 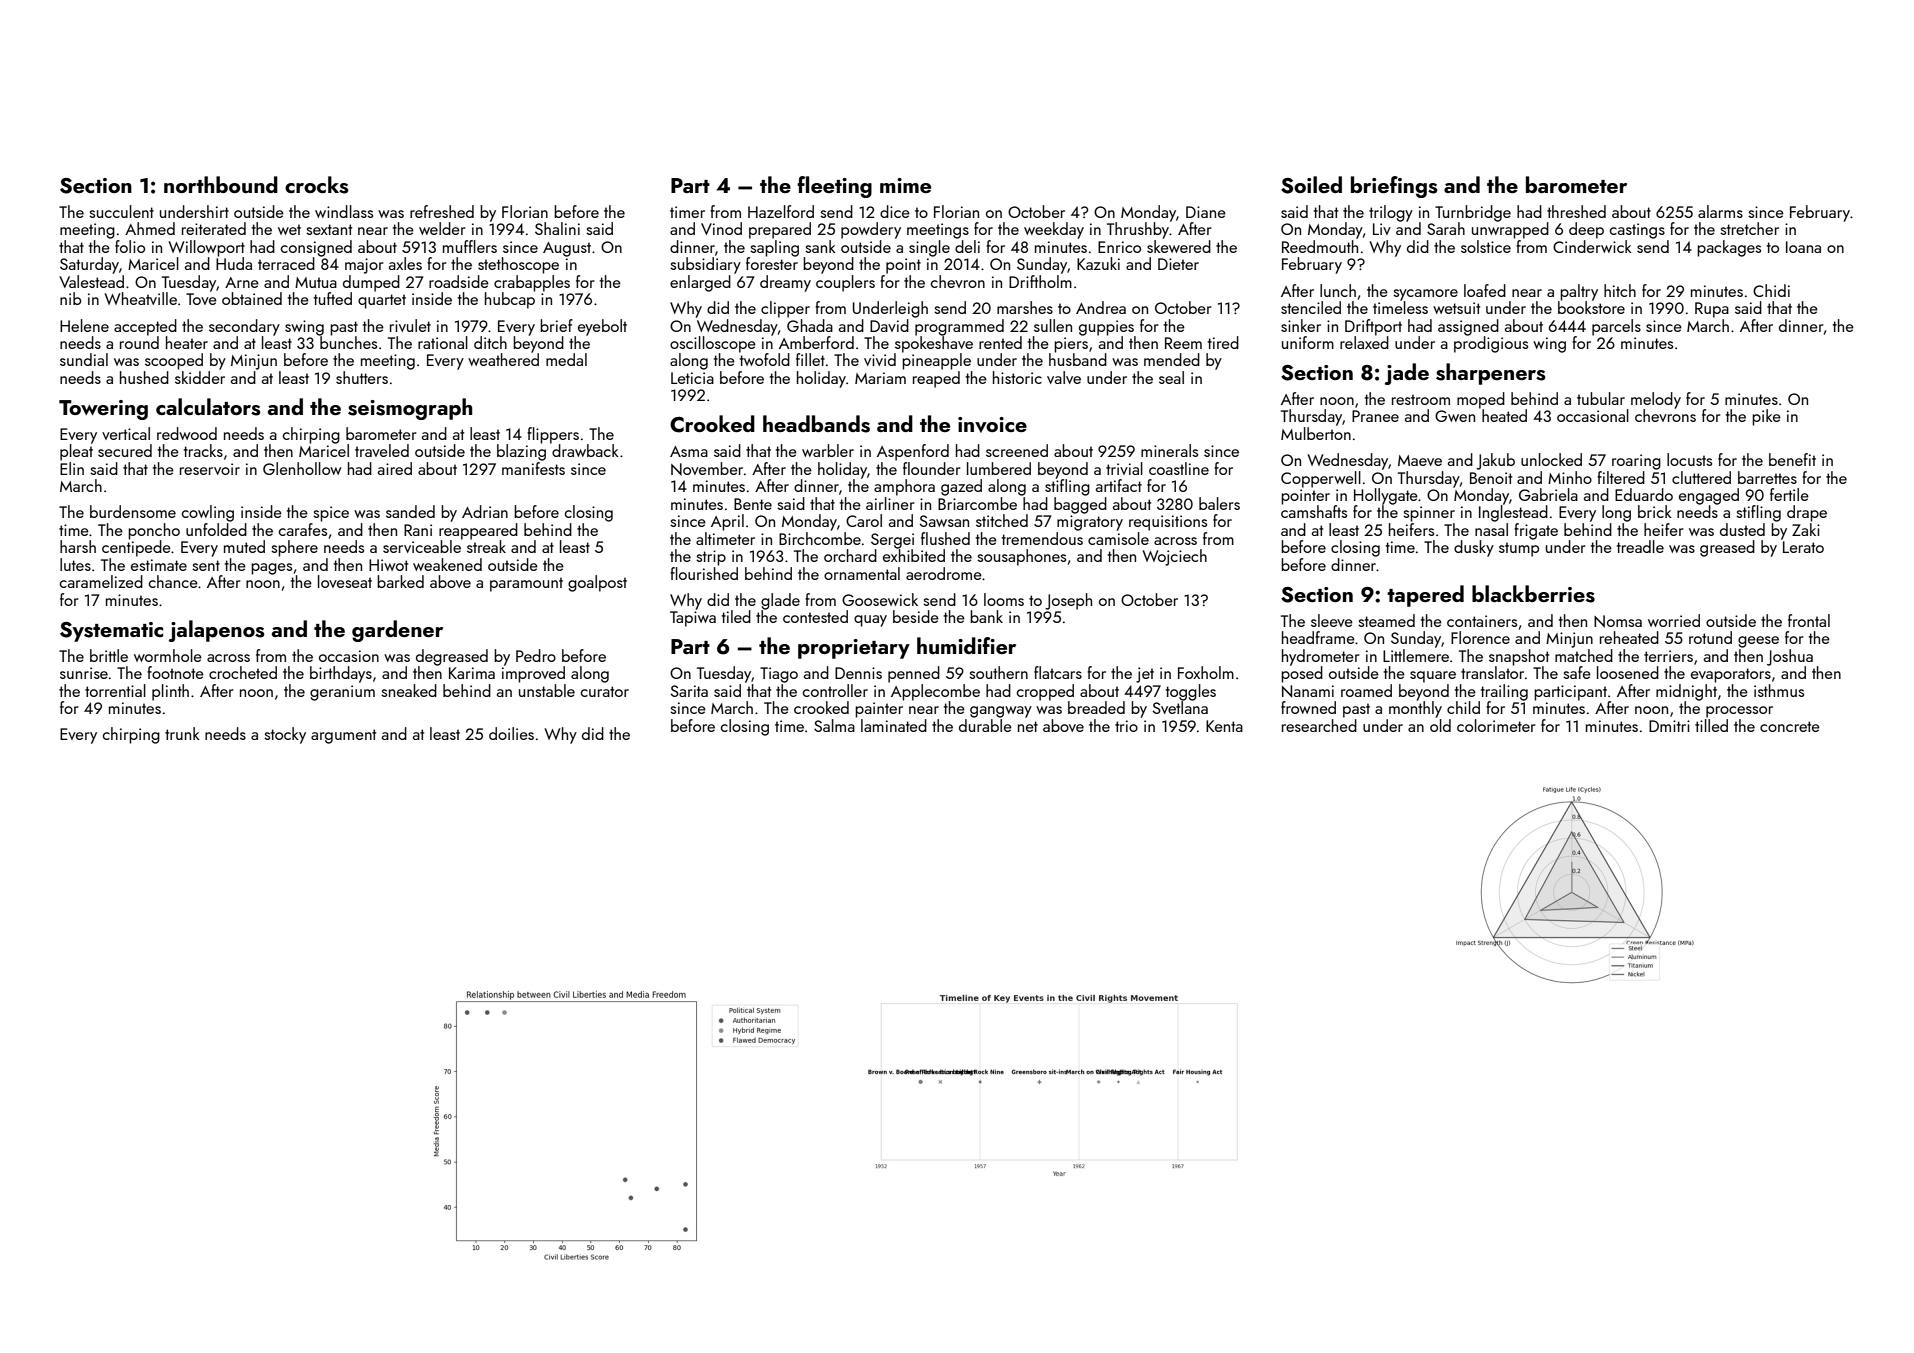 I want to click on Helene, so click(x=84, y=325).
